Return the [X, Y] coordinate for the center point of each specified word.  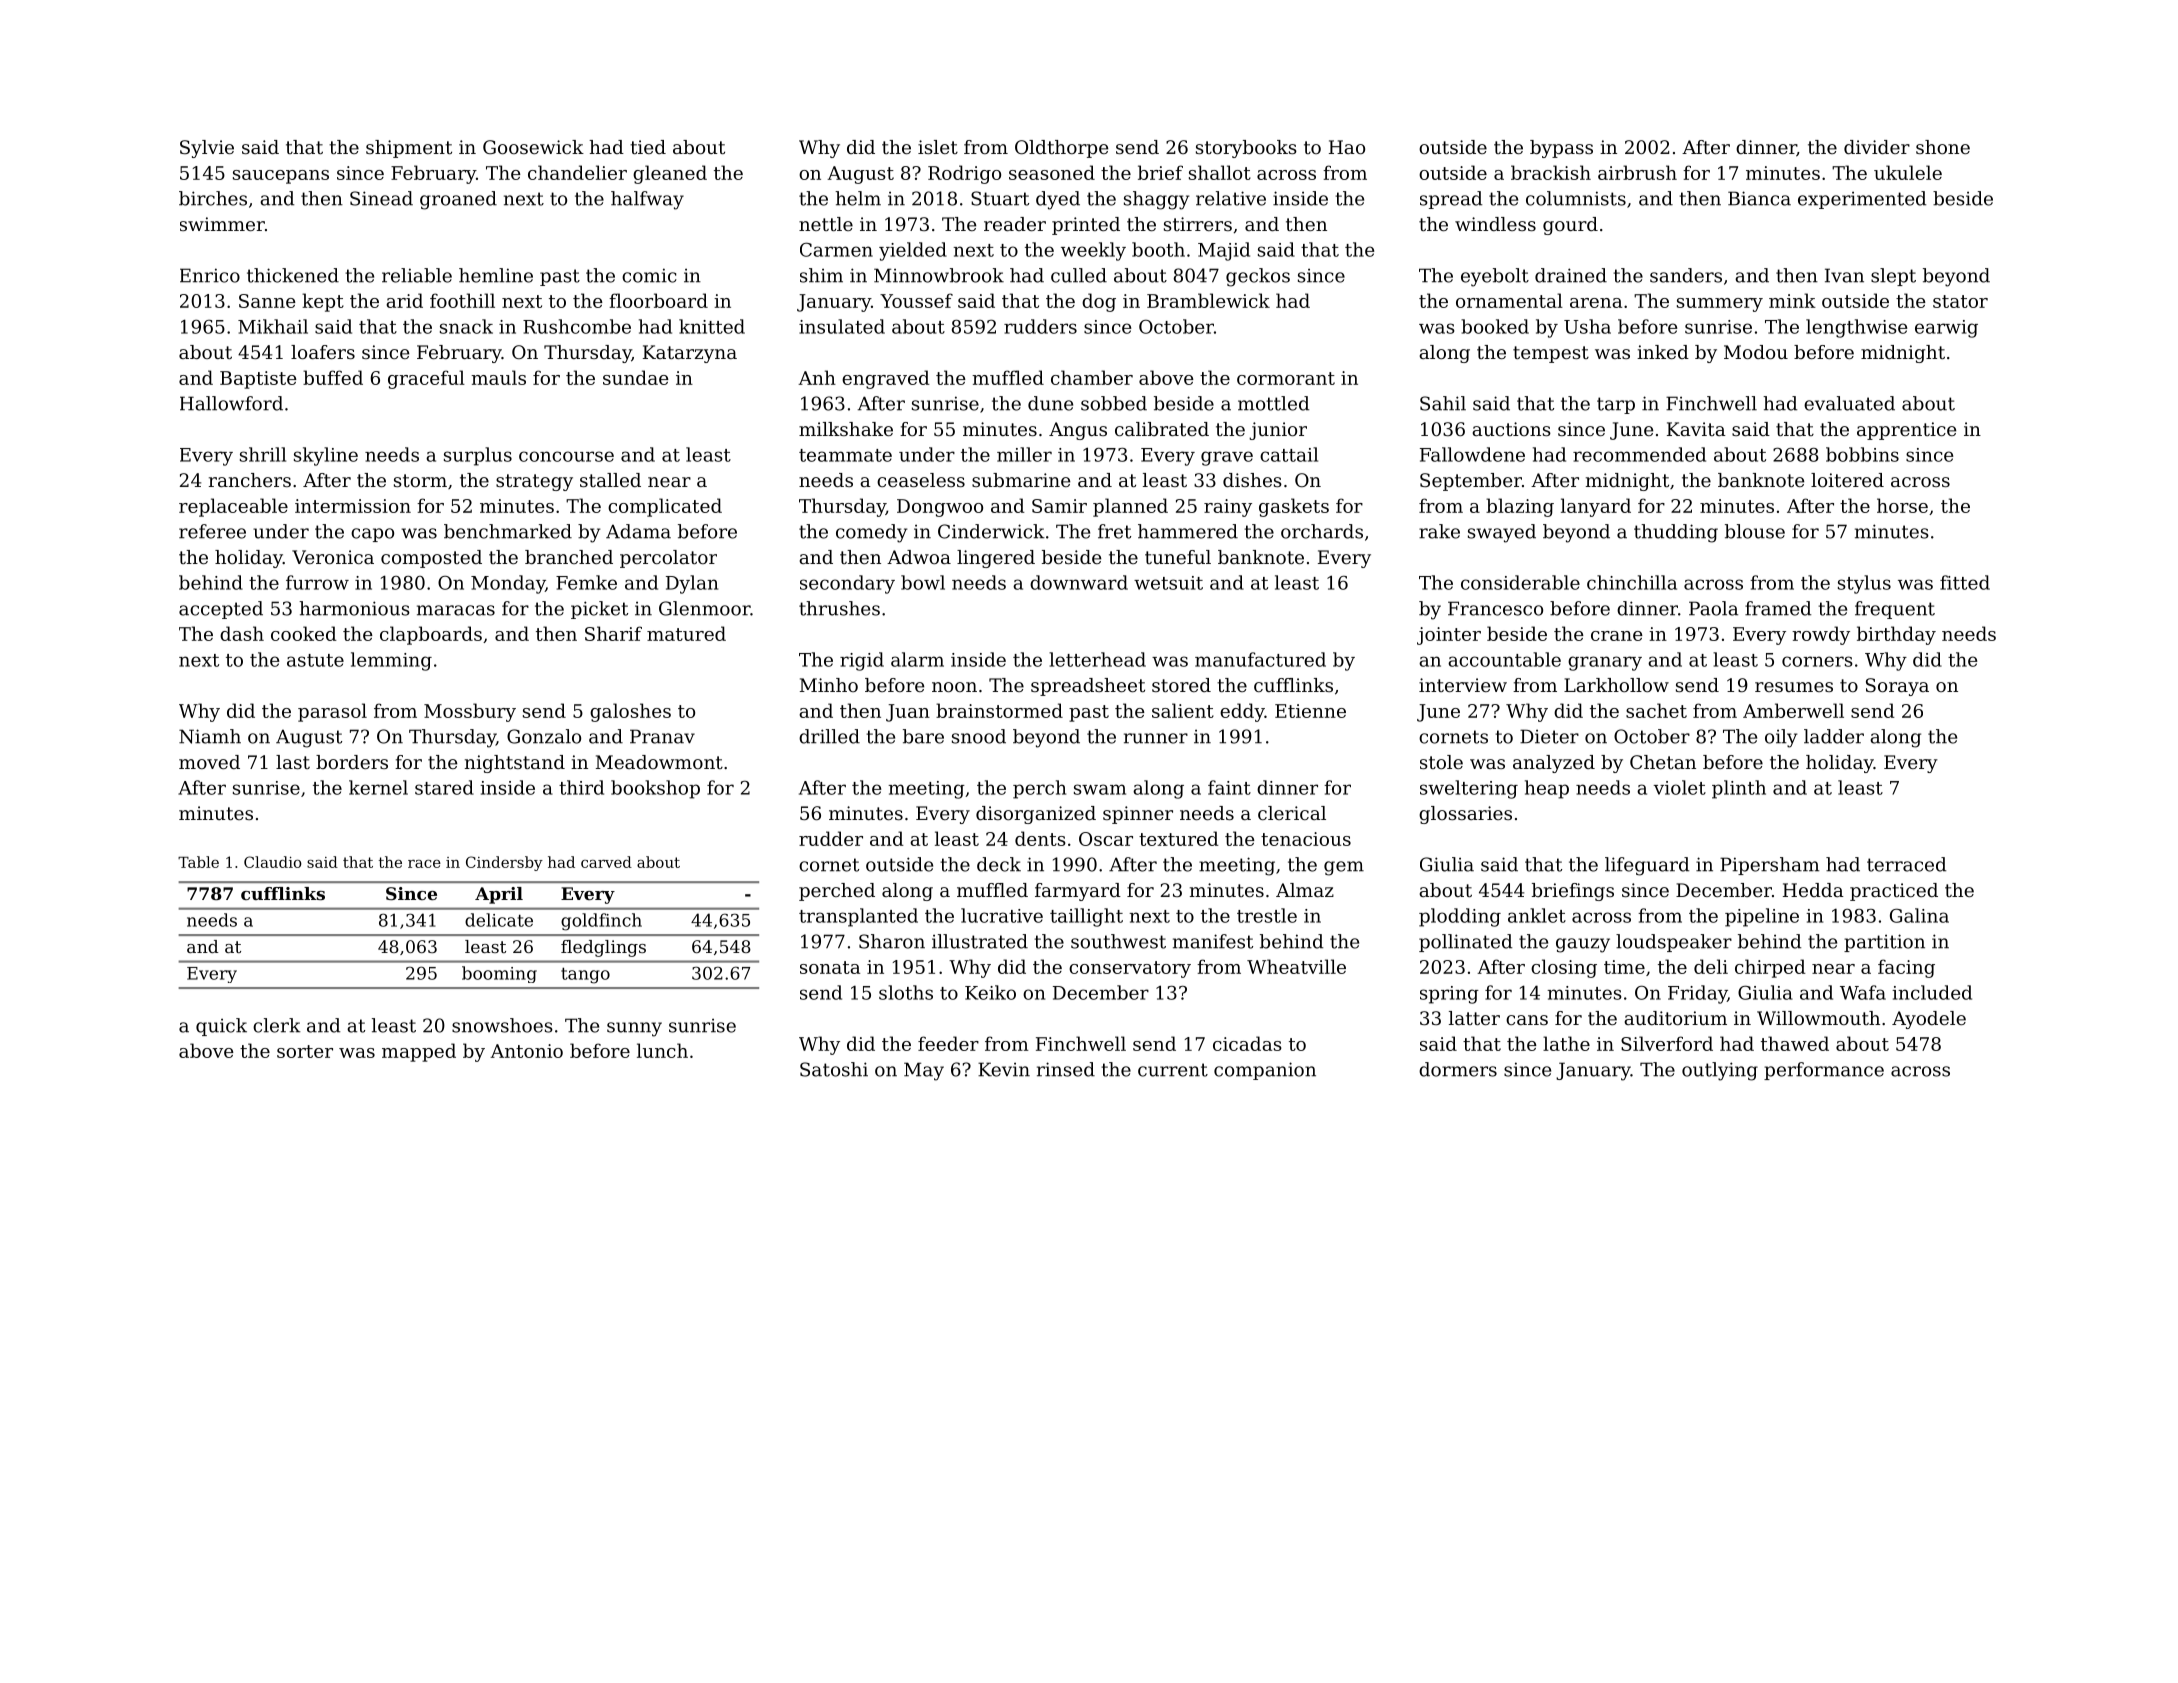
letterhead [1097, 659]
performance [1824, 1071]
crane [1617, 636]
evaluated [1849, 403]
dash [242, 633]
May [924, 1071]
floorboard [658, 300]
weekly [1093, 251]
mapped [419, 1052]
